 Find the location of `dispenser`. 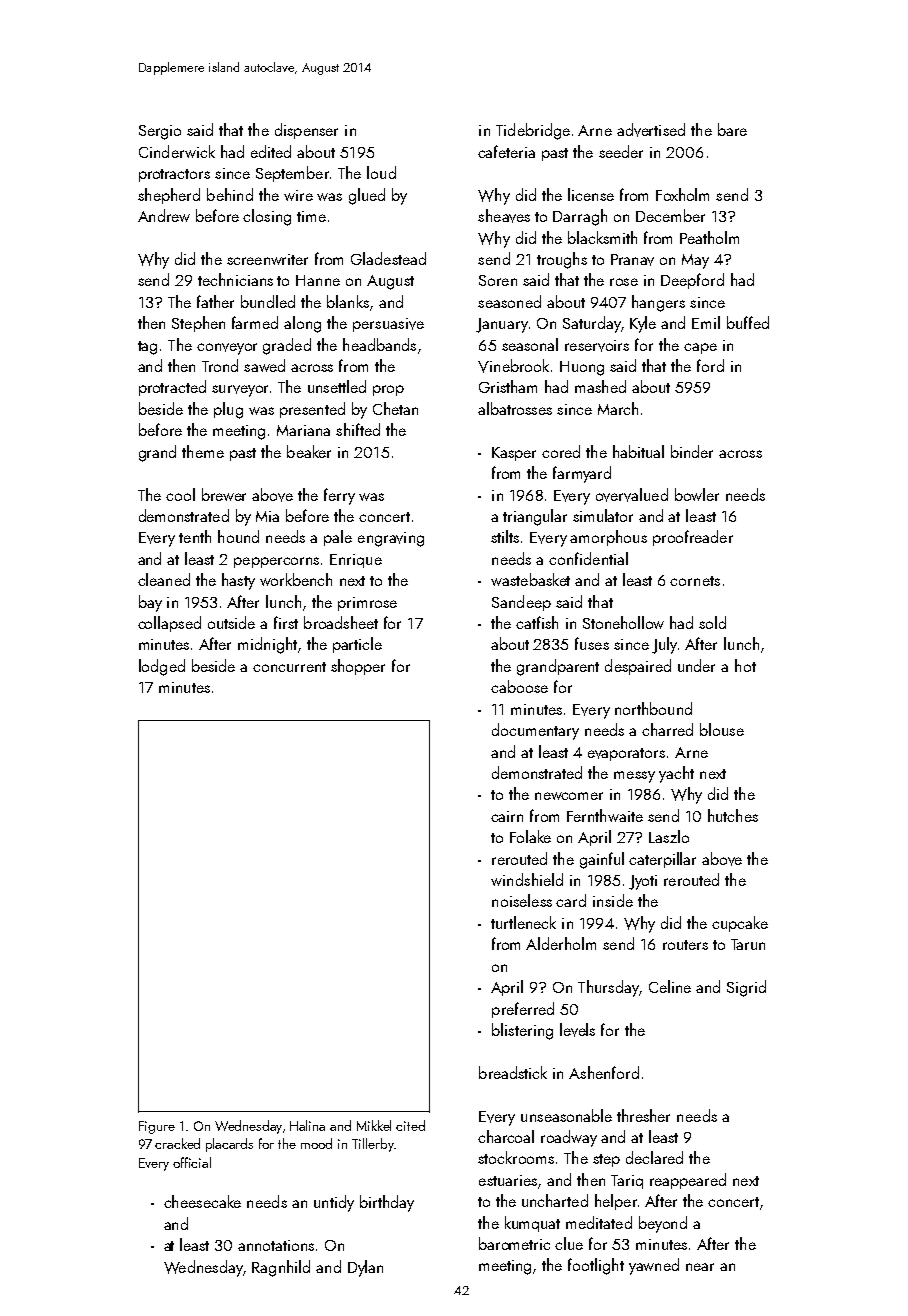

dispenser is located at coordinates (306, 131).
